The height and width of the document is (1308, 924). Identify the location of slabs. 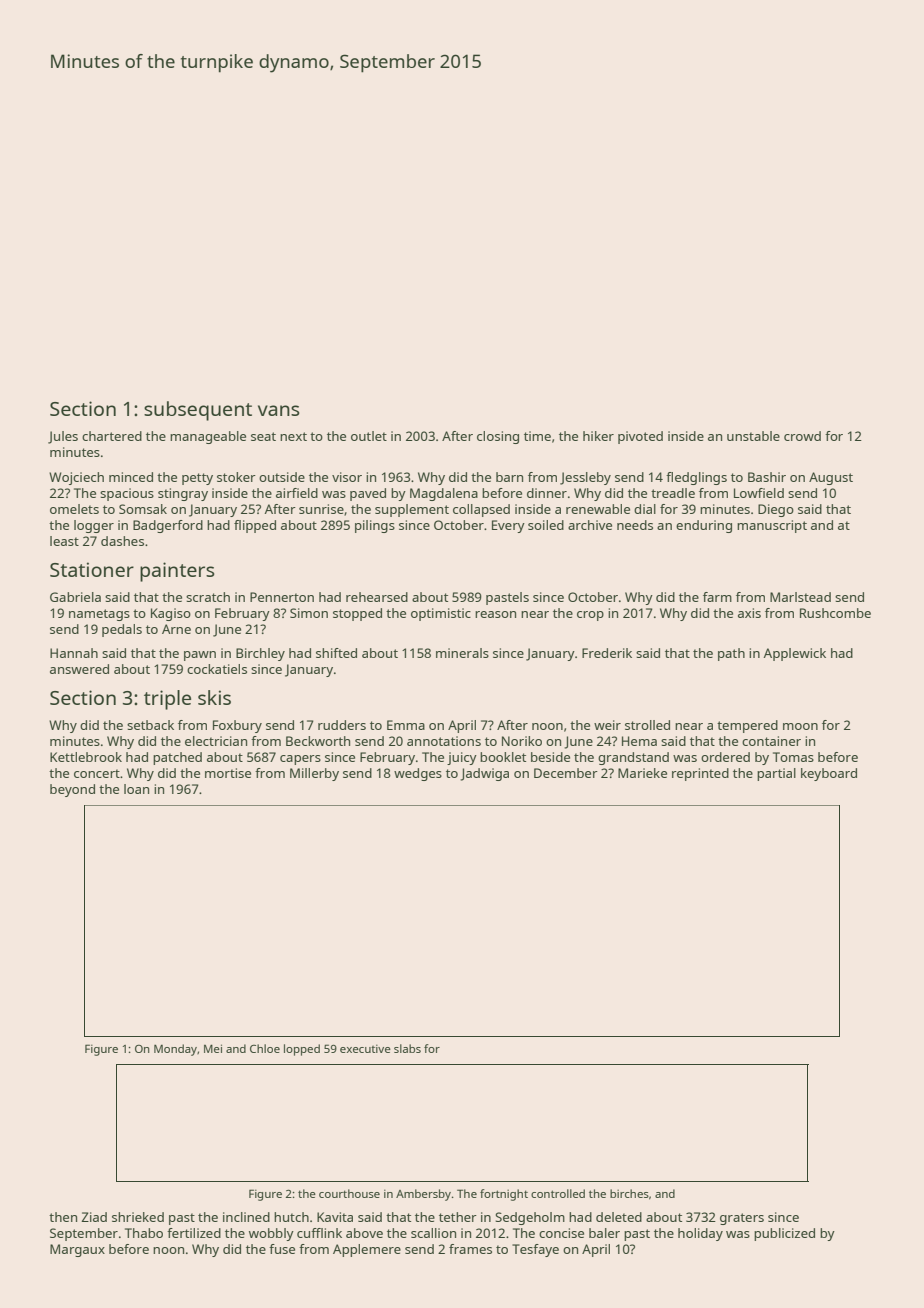
(407, 1048).
